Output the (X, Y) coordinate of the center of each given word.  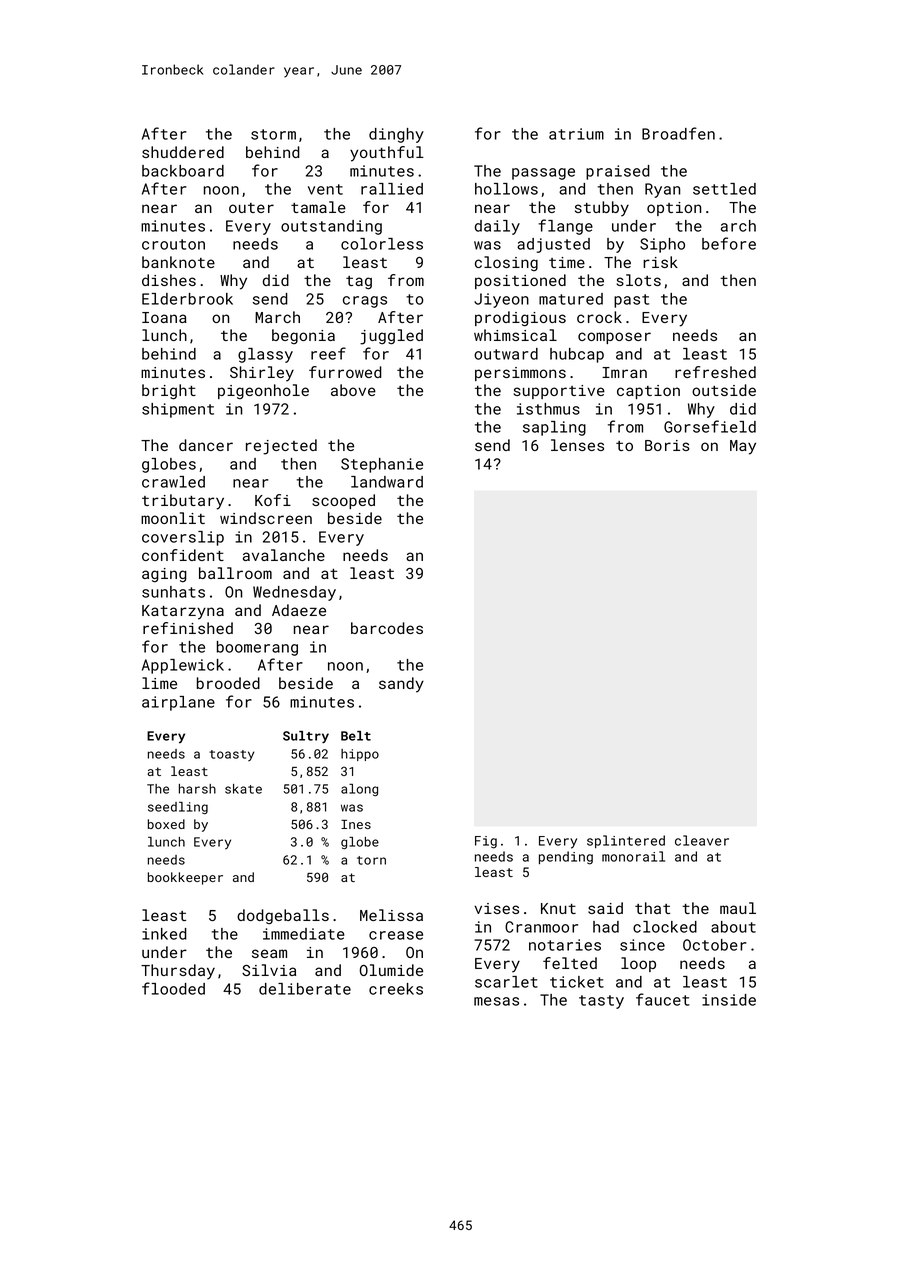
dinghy (396, 135)
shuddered (183, 152)
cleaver (702, 840)
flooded (173, 988)
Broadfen (678, 133)
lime (159, 683)
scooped (343, 501)
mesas (496, 1001)
